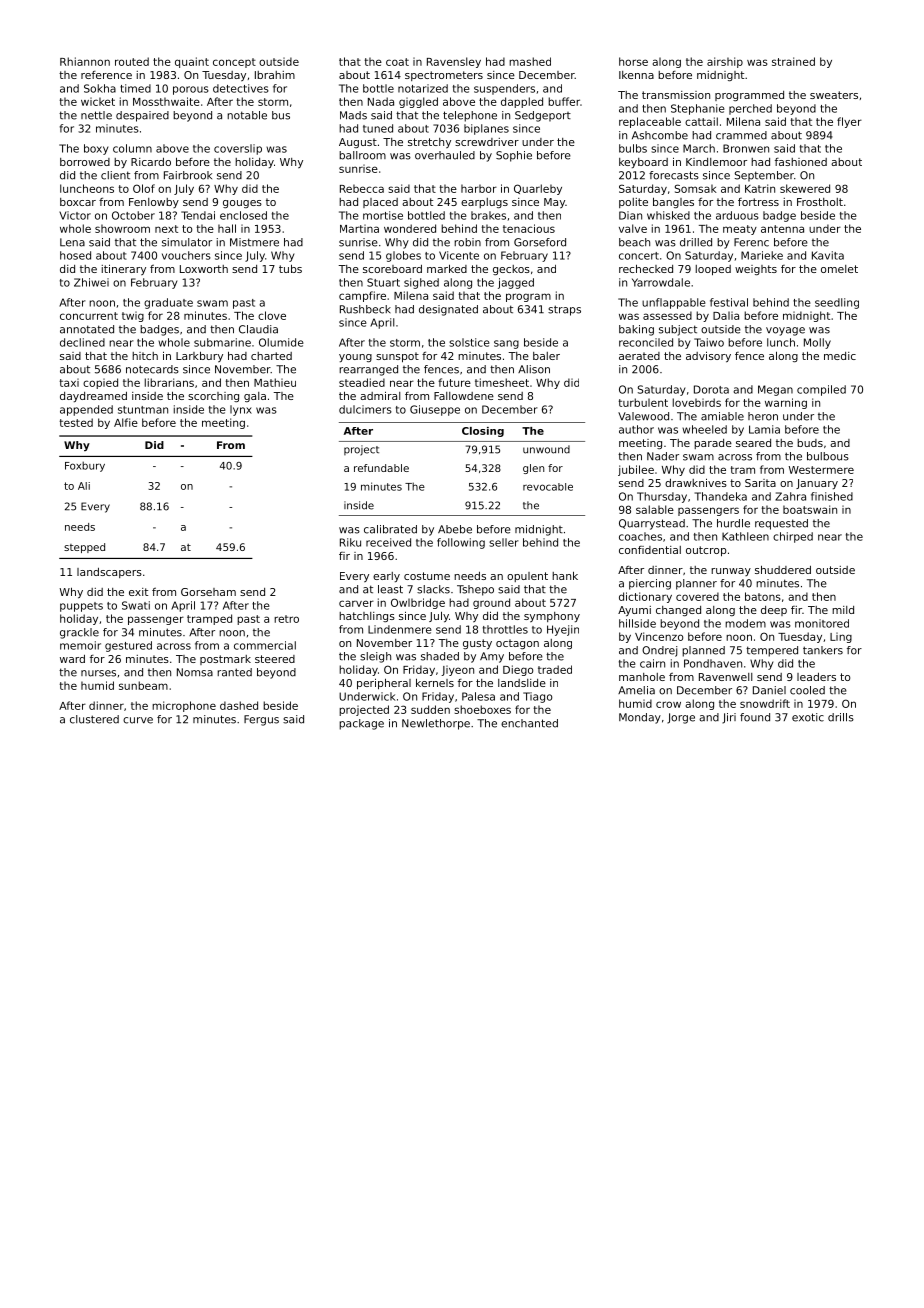 The image size is (924, 1308). I want to click on landscapers, so click(109, 573).
